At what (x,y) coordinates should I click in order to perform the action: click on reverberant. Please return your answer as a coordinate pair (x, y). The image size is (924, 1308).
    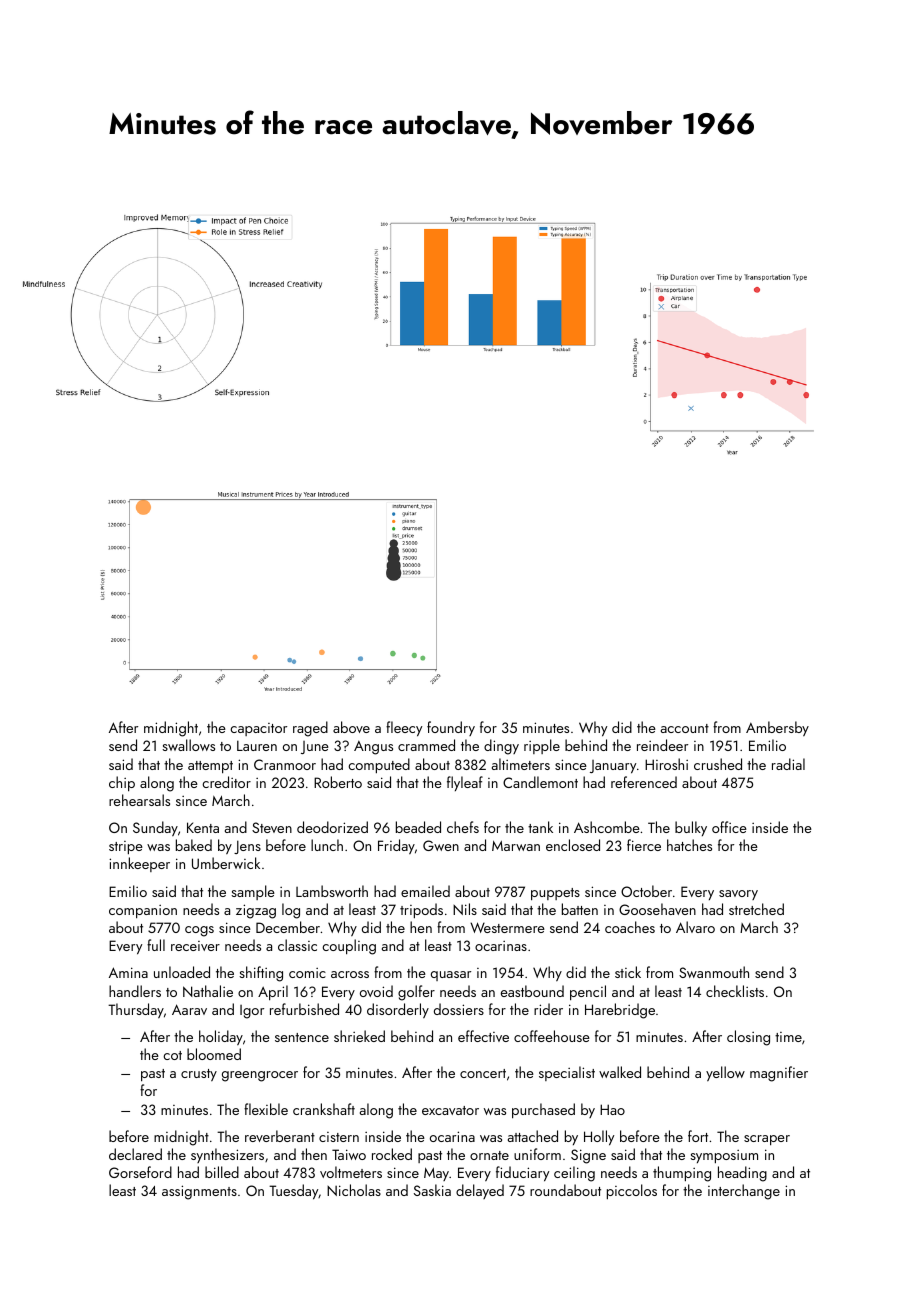
    Looking at the image, I should click on (280, 1136).
